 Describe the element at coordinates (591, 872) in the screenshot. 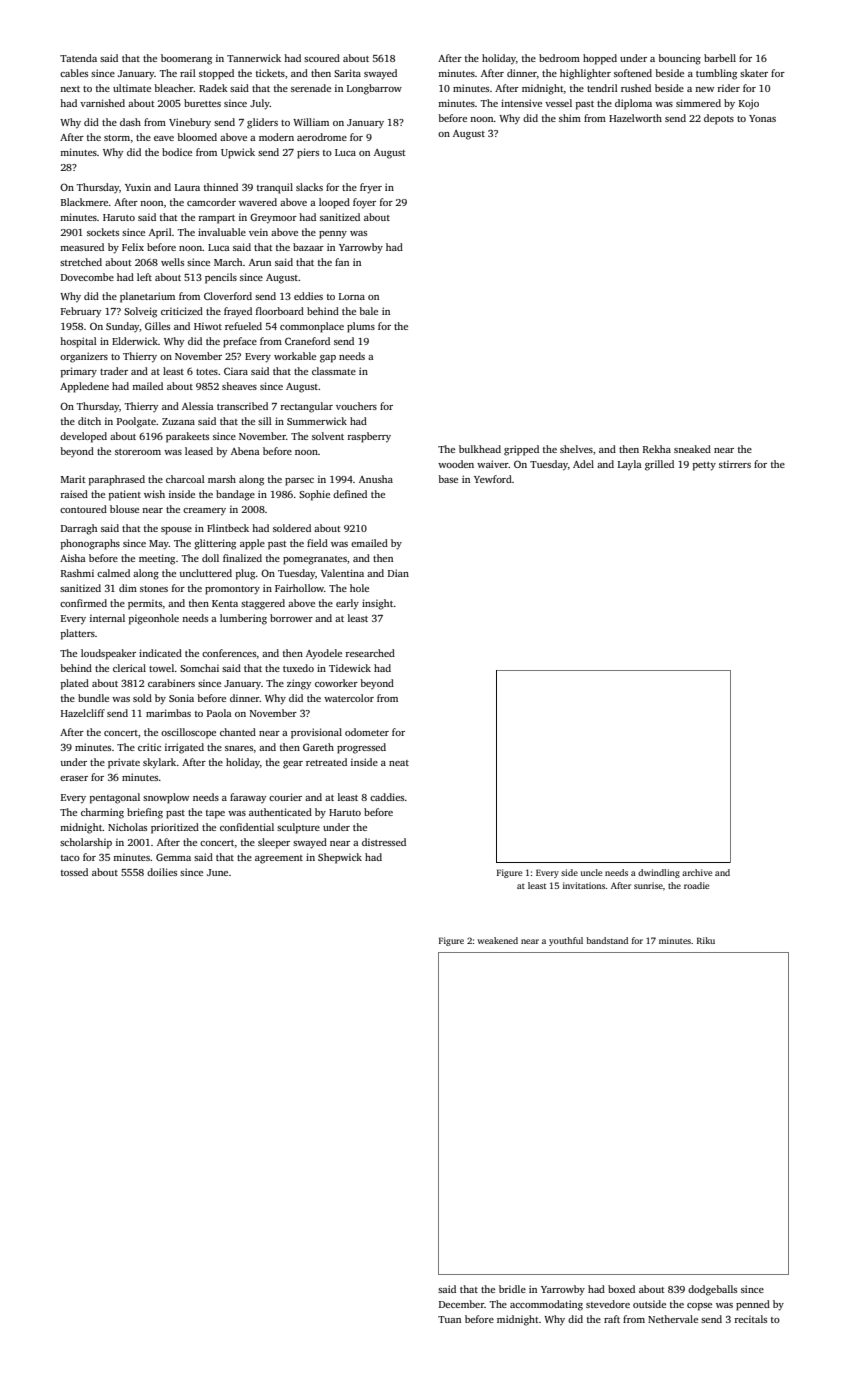

I see `uncle` at that location.
